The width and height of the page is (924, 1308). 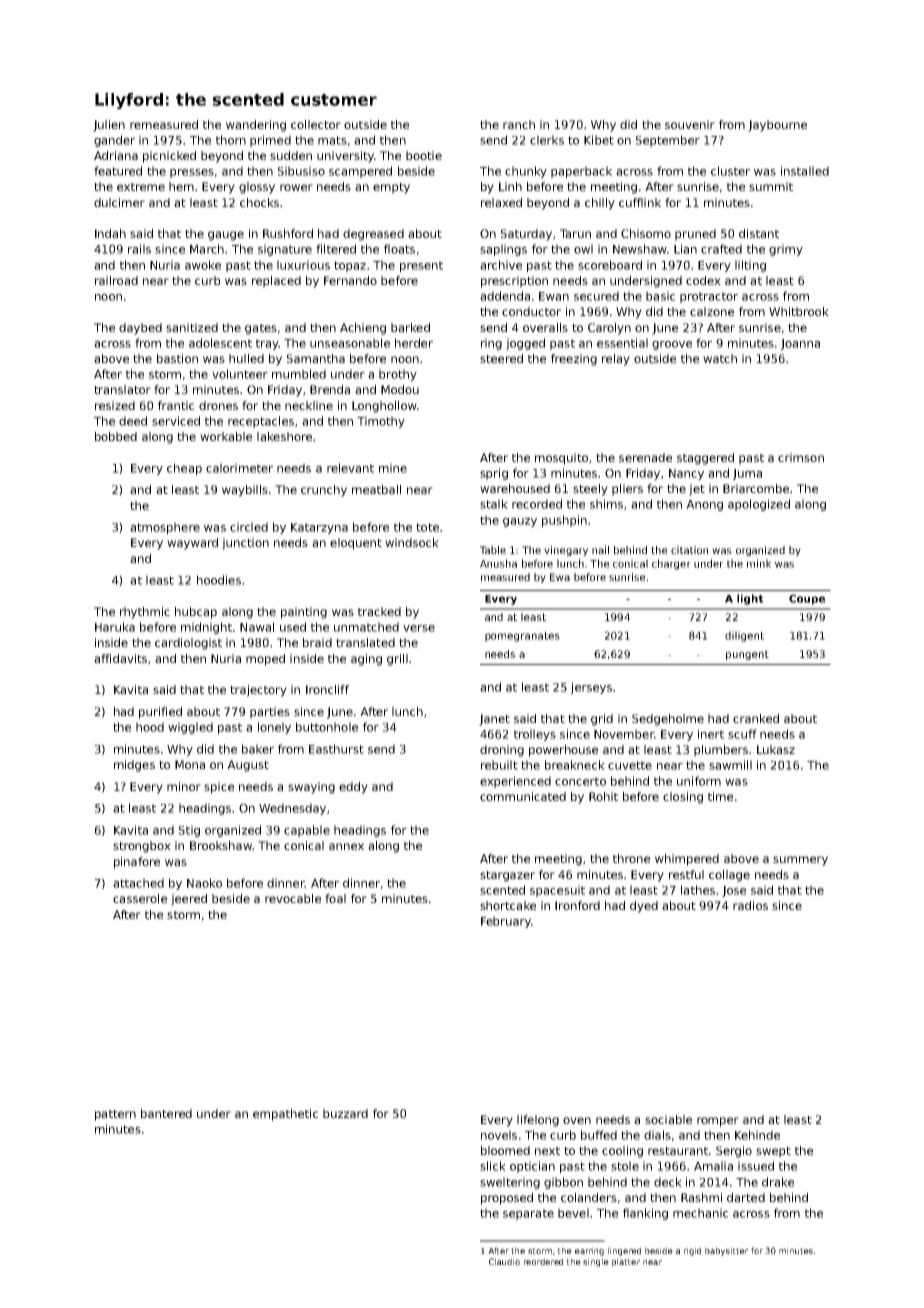 I want to click on sociable, so click(x=668, y=1119).
